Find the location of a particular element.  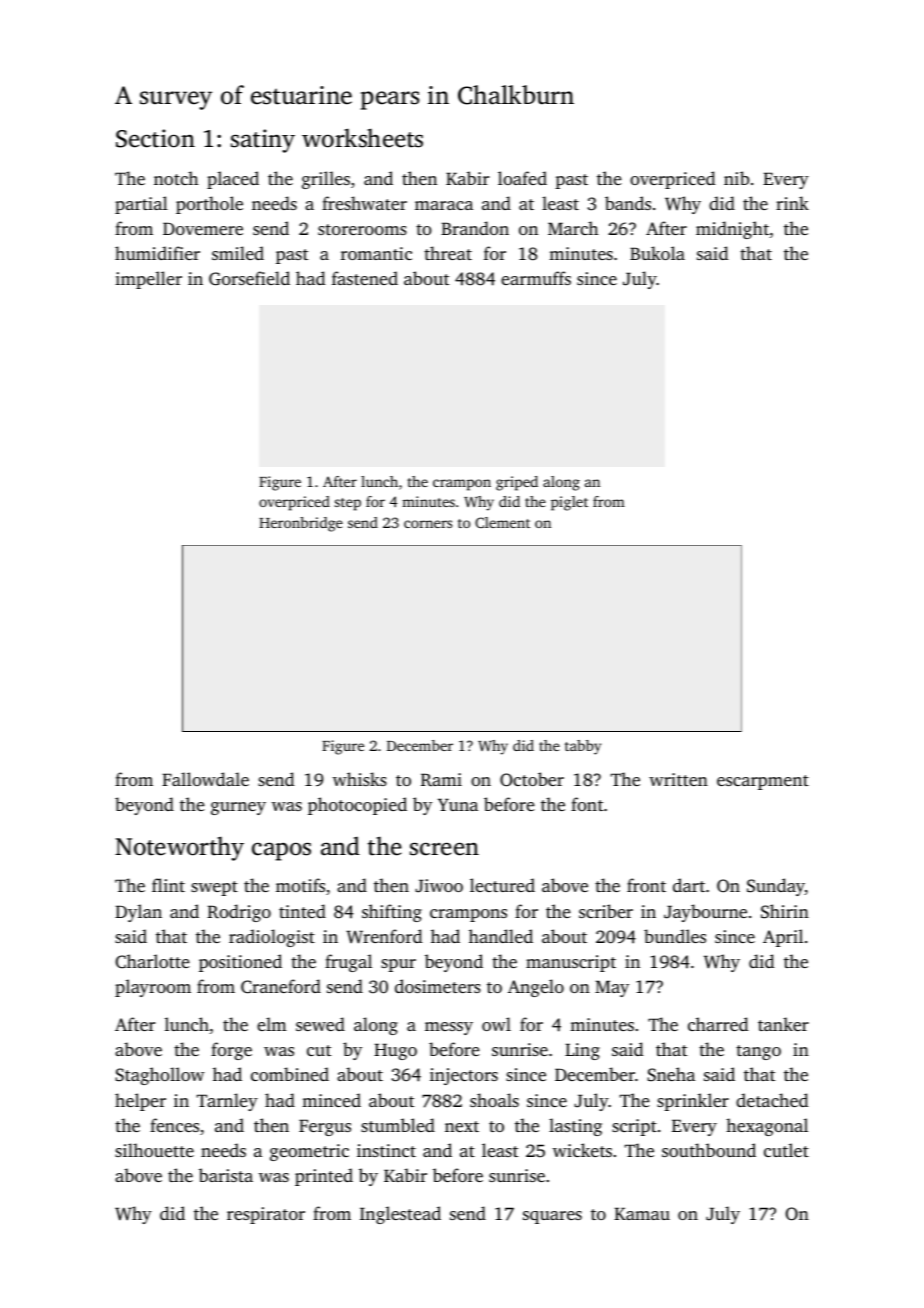

October is located at coordinates (532, 779).
